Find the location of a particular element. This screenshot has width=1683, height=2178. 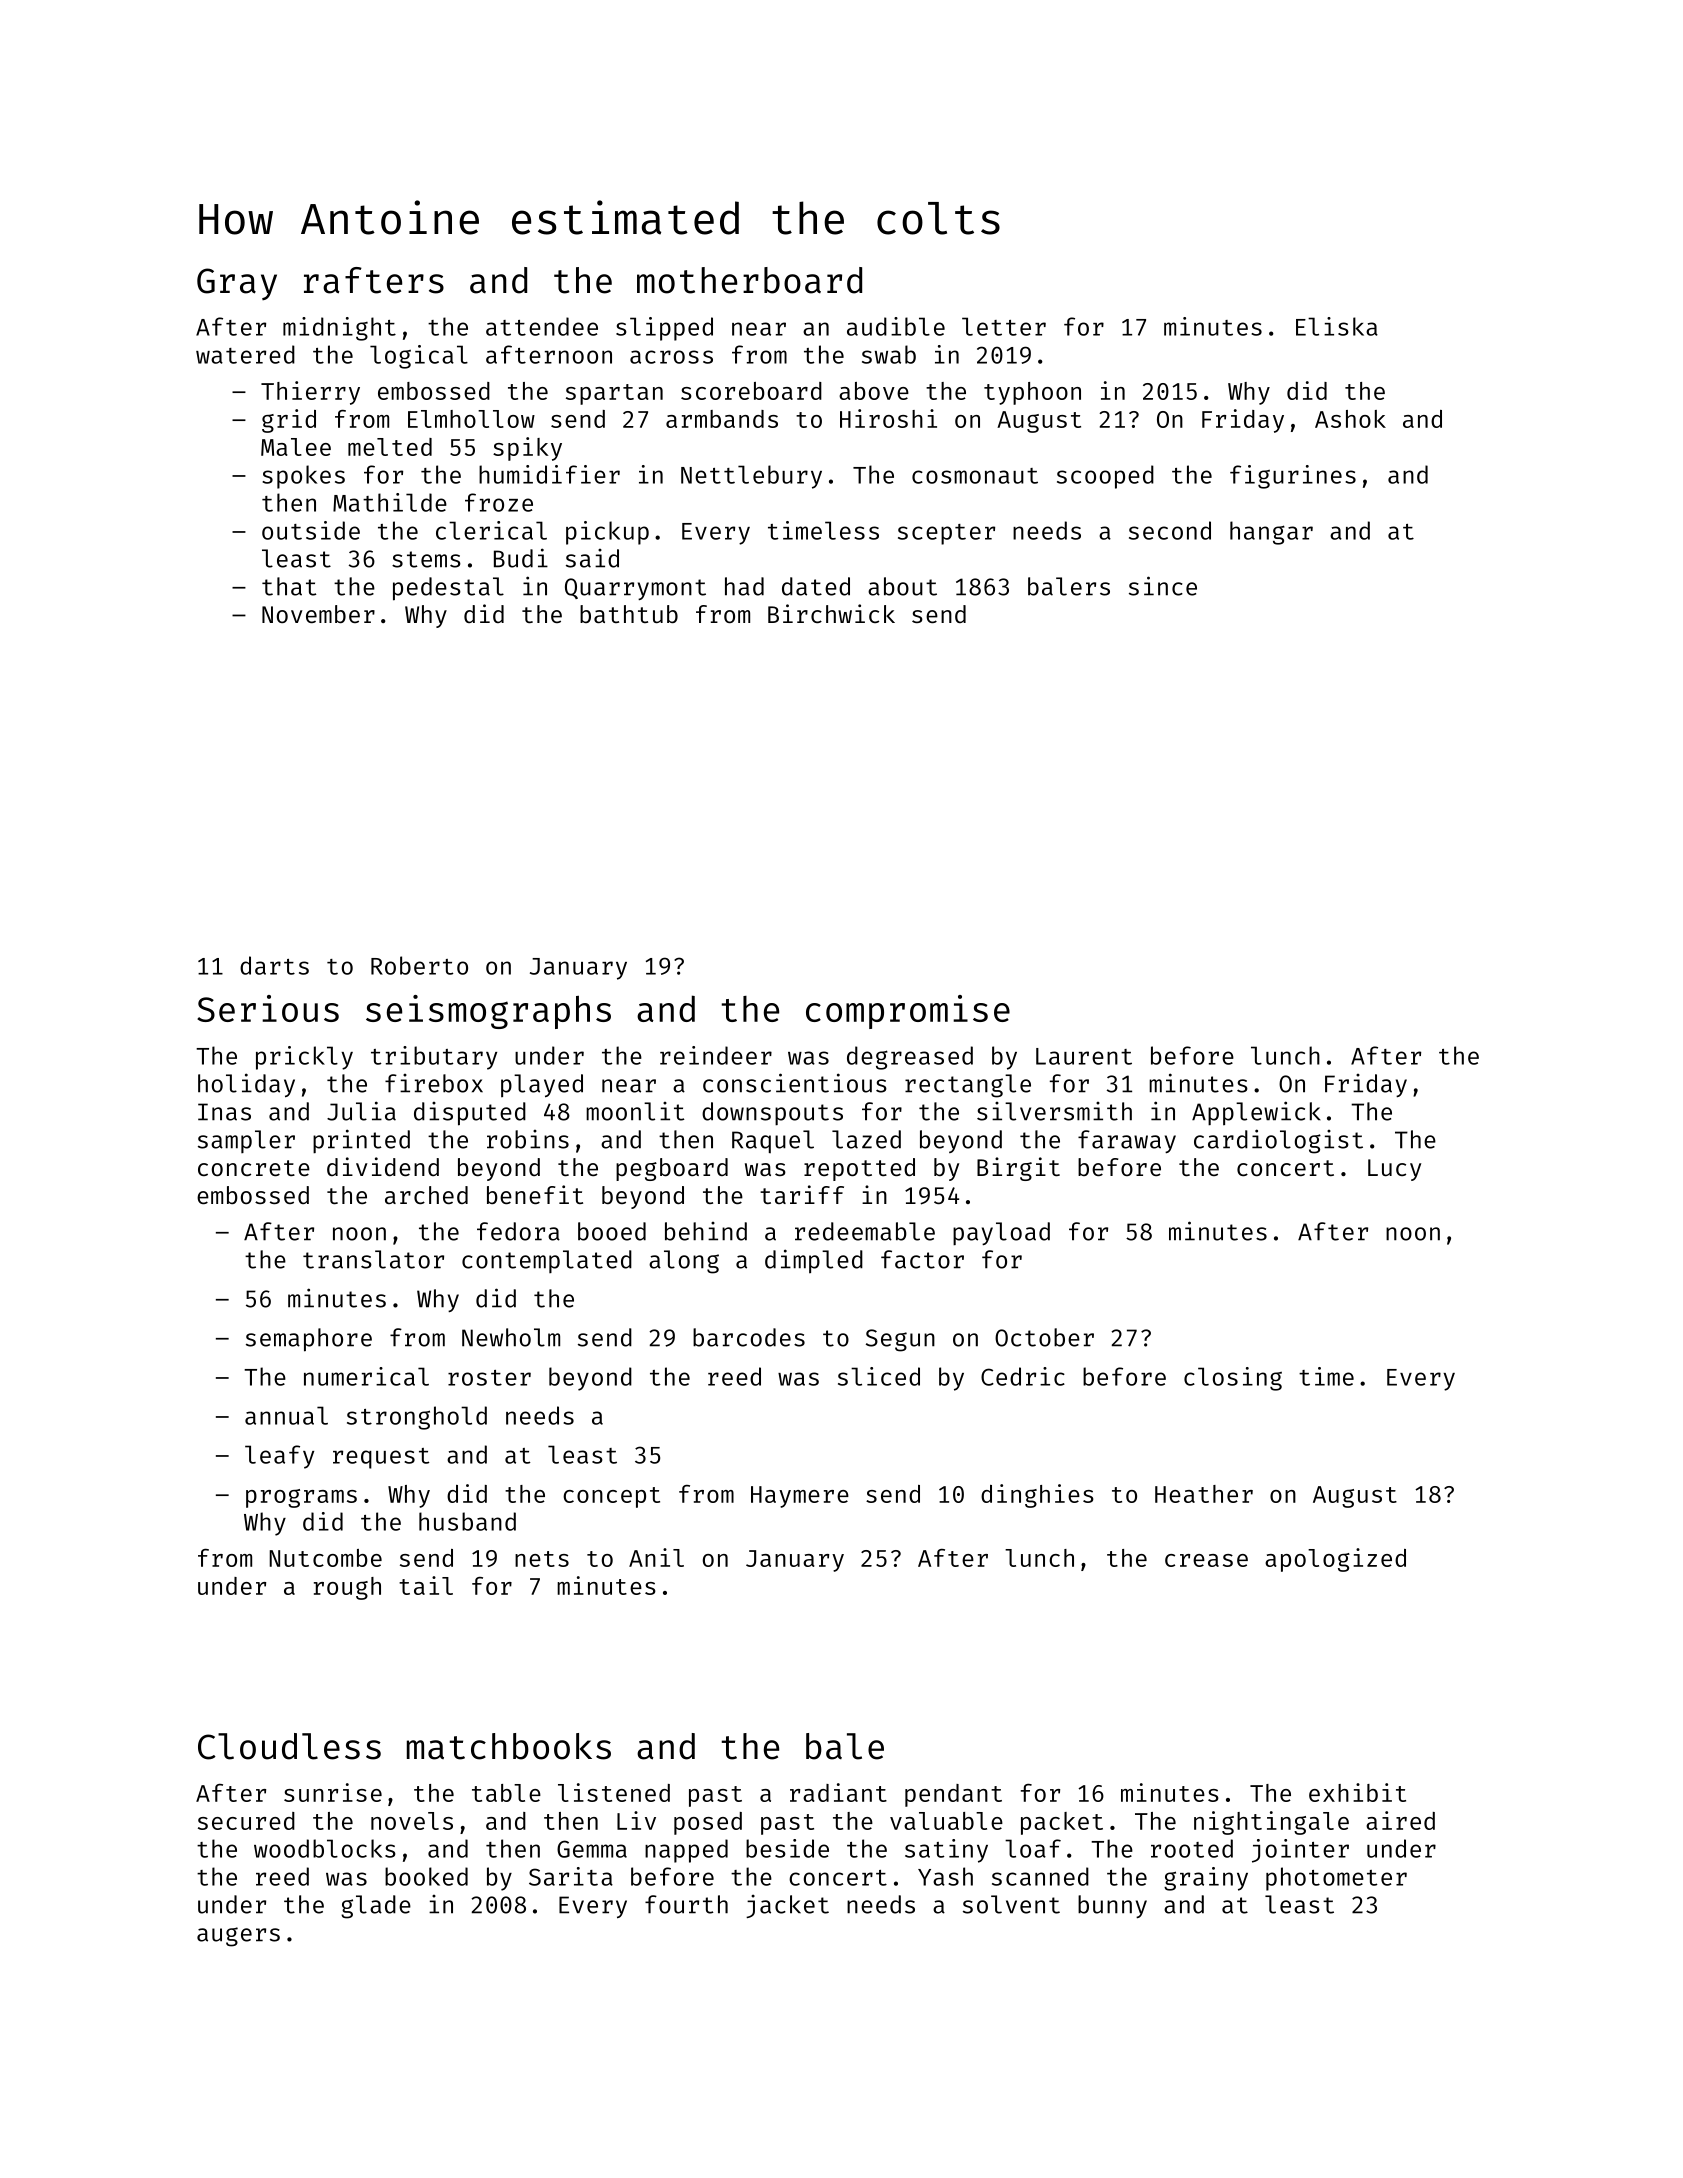

clerical is located at coordinates (491, 530).
